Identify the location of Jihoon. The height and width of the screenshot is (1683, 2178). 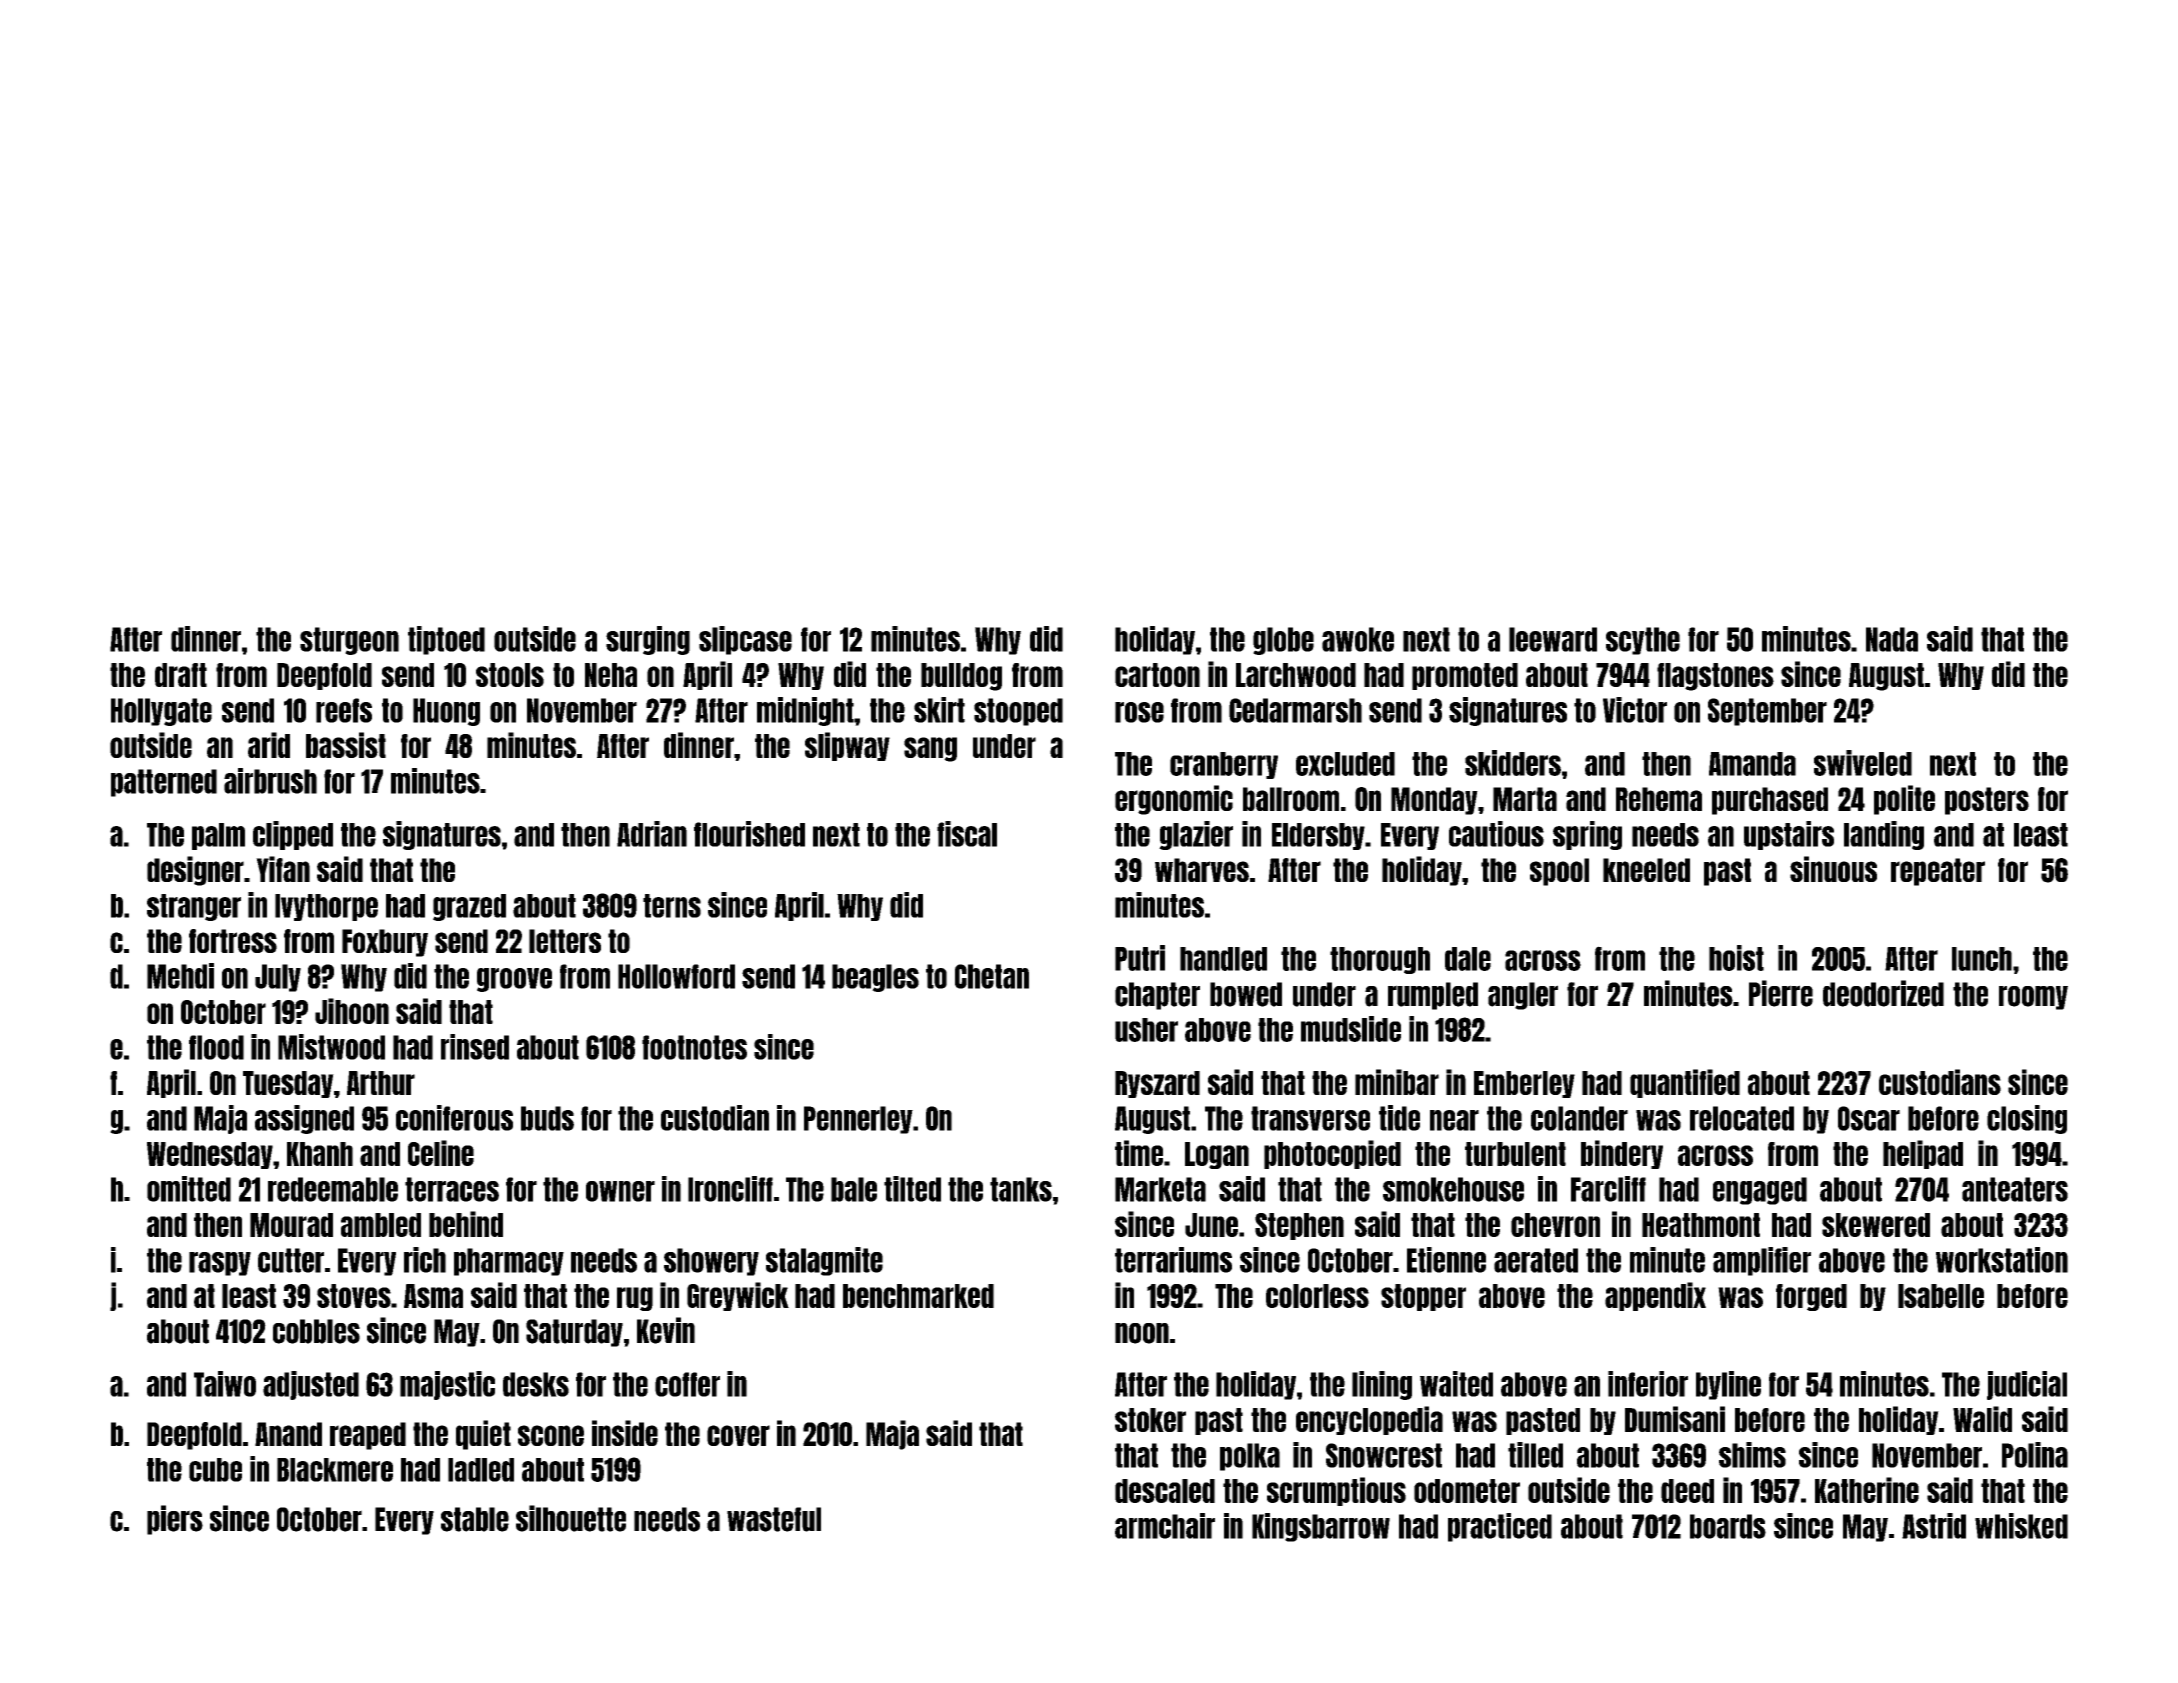
(352, 1011).
